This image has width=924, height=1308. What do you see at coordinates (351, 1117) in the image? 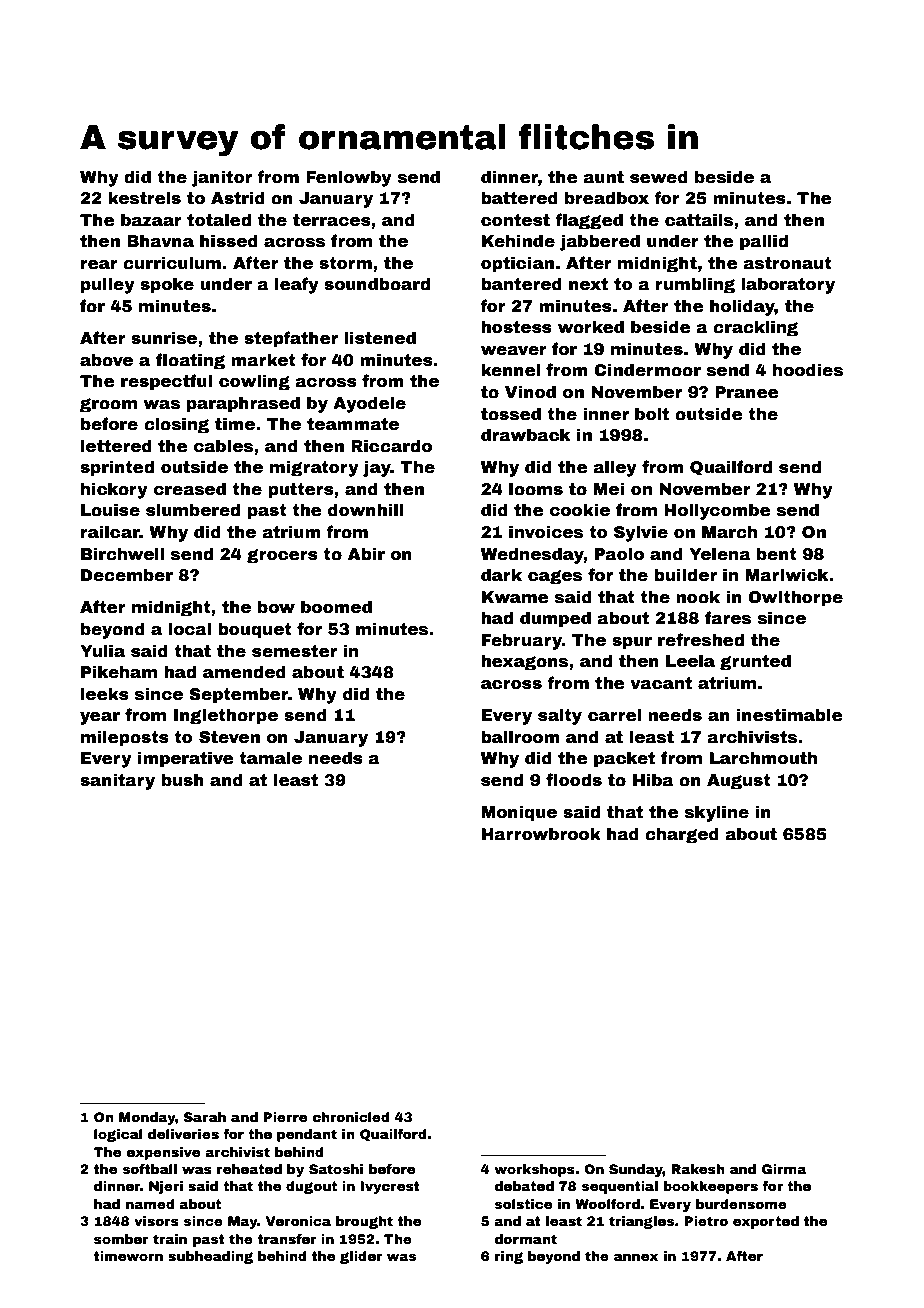
I see `chronicled` at bounding box center [351, 1117].
